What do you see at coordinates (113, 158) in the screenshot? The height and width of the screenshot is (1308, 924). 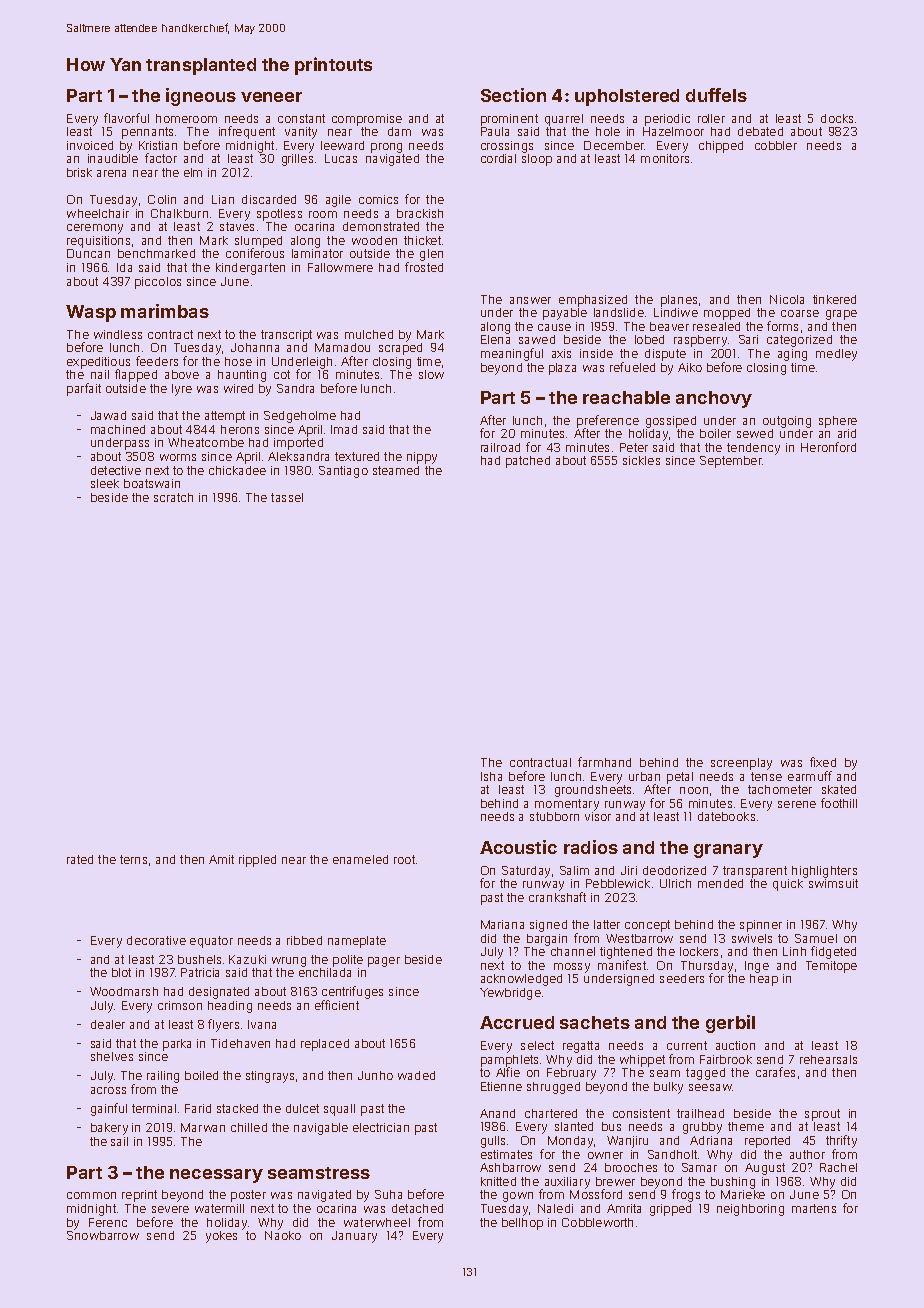 I see `inaudible` at bounding box center [113, 158].
